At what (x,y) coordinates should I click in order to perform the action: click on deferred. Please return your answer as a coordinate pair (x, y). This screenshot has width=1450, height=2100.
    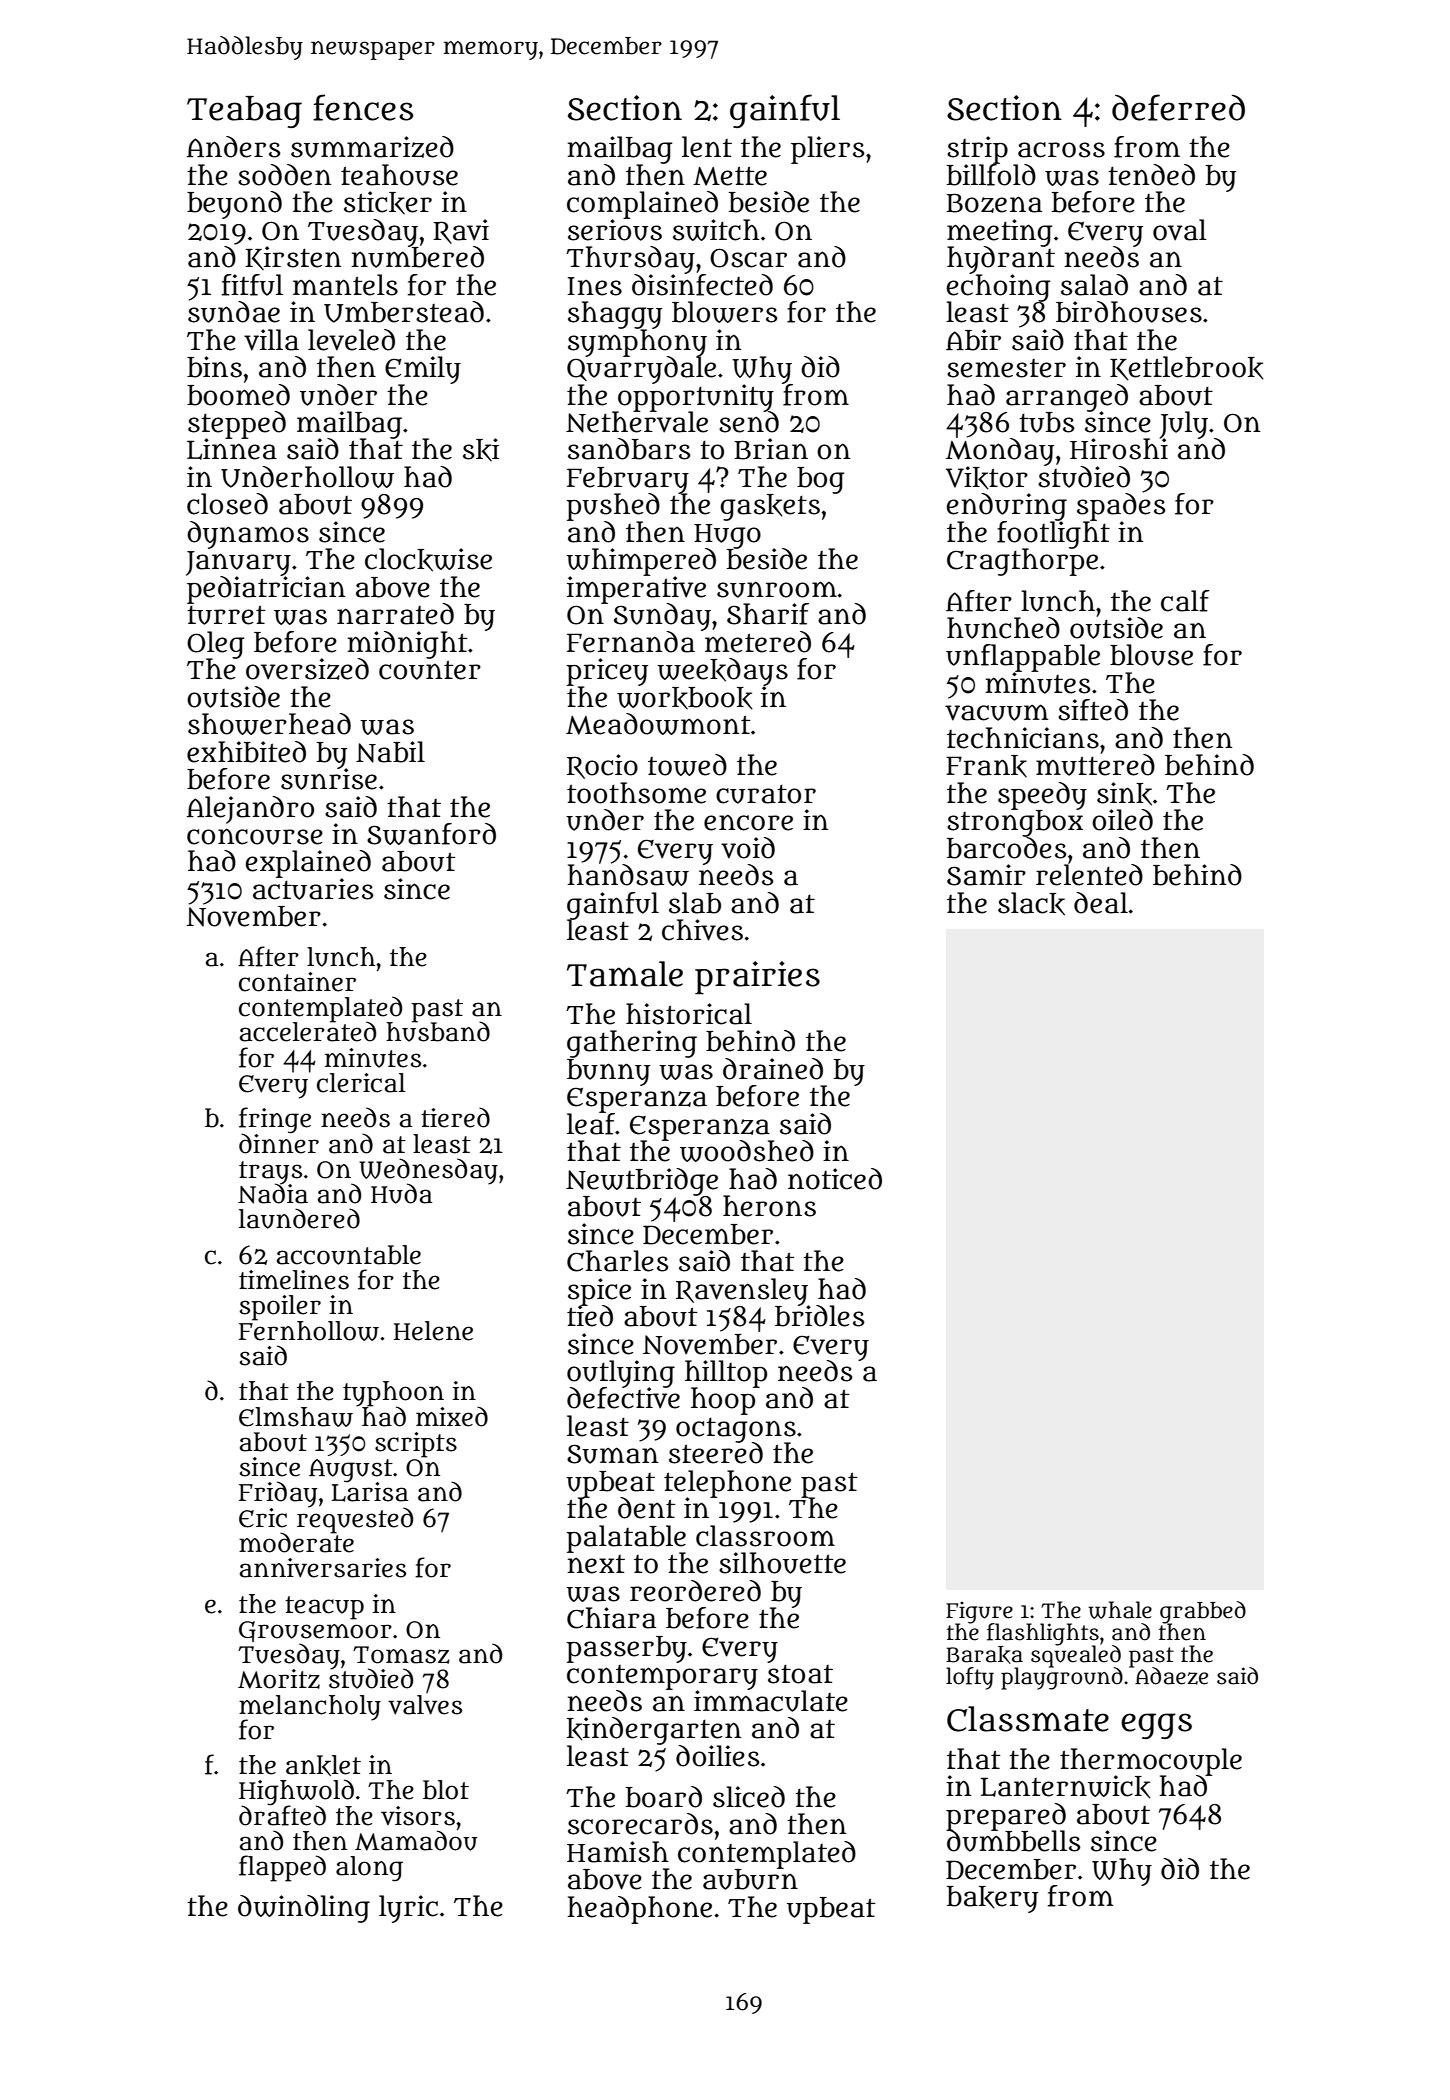
    Looking at the image, I should click on (1178, 107).
